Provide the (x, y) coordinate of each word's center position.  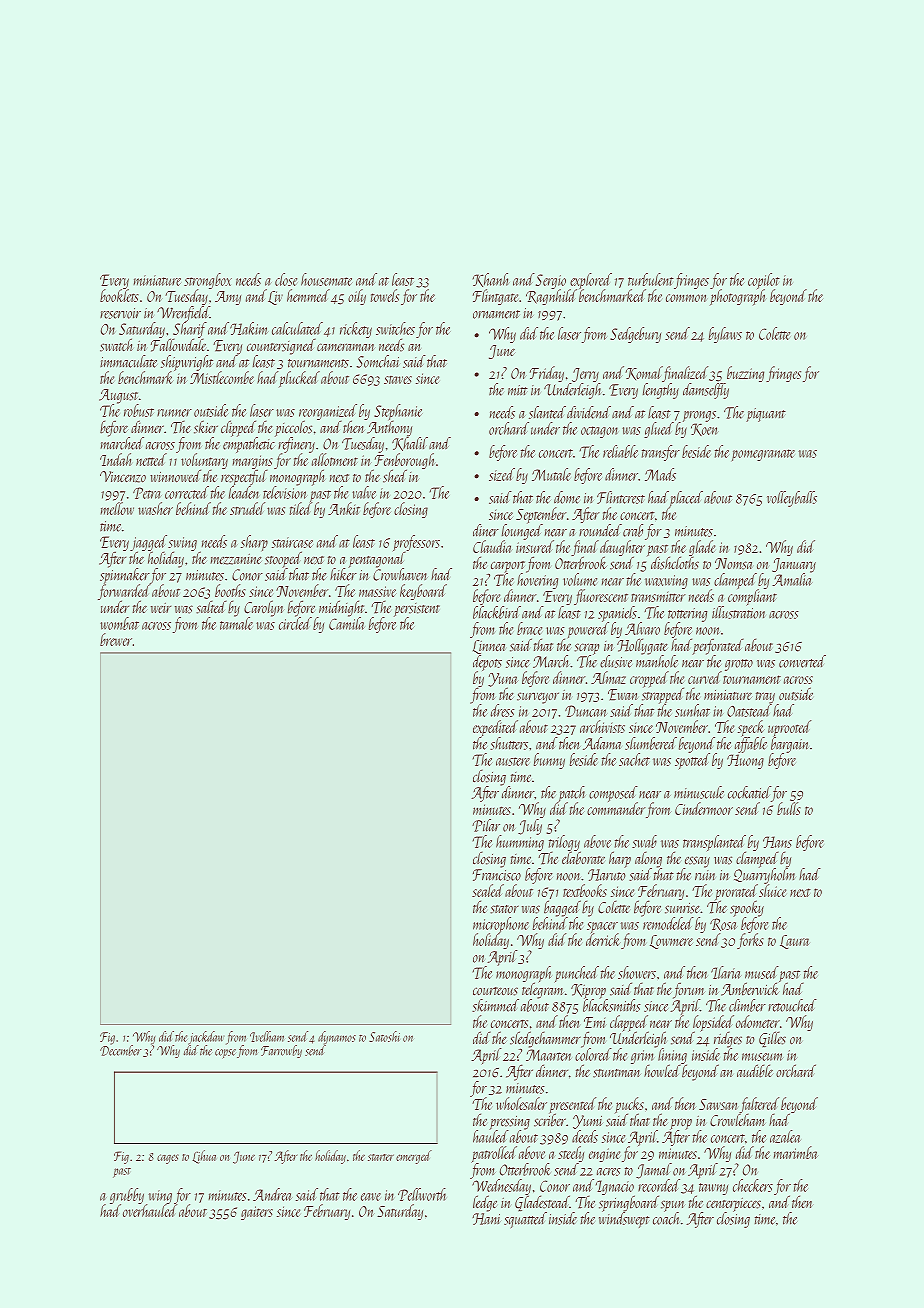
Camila (347, 623)
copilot (764, 281)
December (120, 1050)
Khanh (490, 280)
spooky (747, 908)
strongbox (208, 281)
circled (295, 623)
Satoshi (384, 1036)
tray (765, 698)
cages (168, 1159)
